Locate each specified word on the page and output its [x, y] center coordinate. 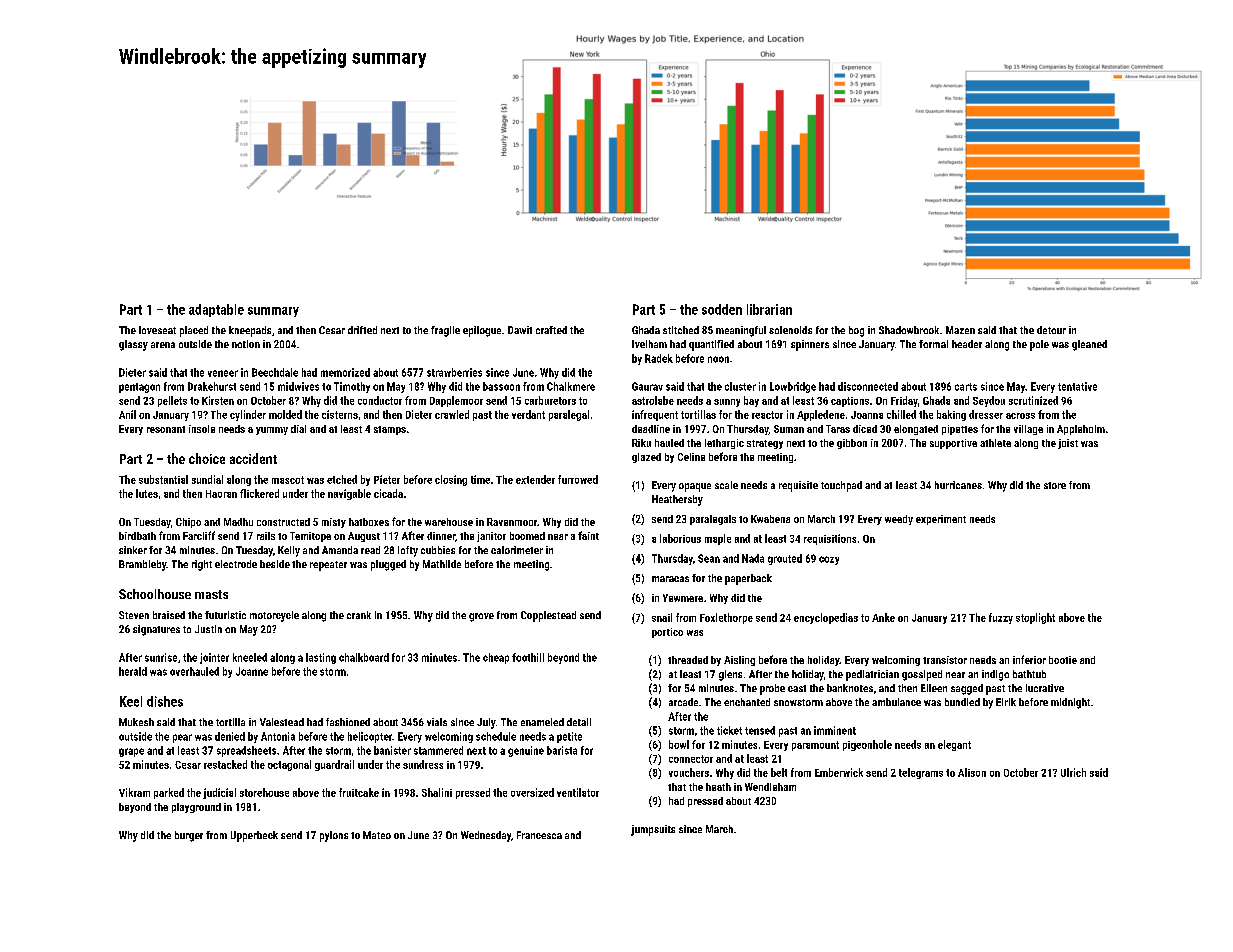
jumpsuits [653, 830]
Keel [131, 701]
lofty [408, 551]
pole [1039, 345]
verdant [528, 414]
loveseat [157, 330]
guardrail [334, 765]
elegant [954, 745]
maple [718, 539]
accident [253, 458]
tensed [760, 730]
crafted [551, 330]
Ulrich [1073, 772]
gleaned [1089, 345]
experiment [941, 520]
